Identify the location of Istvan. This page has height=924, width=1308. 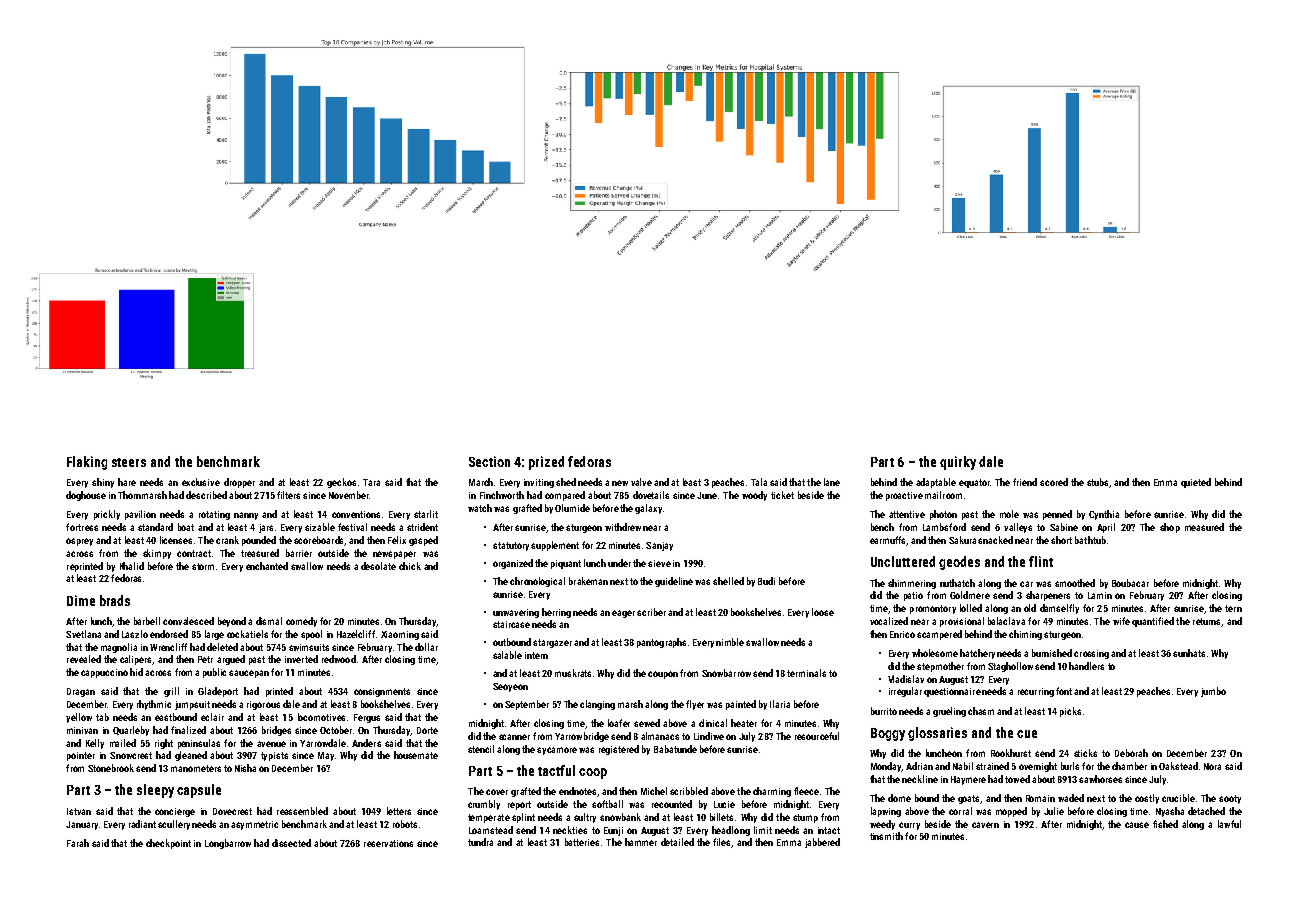
(79, 811).
